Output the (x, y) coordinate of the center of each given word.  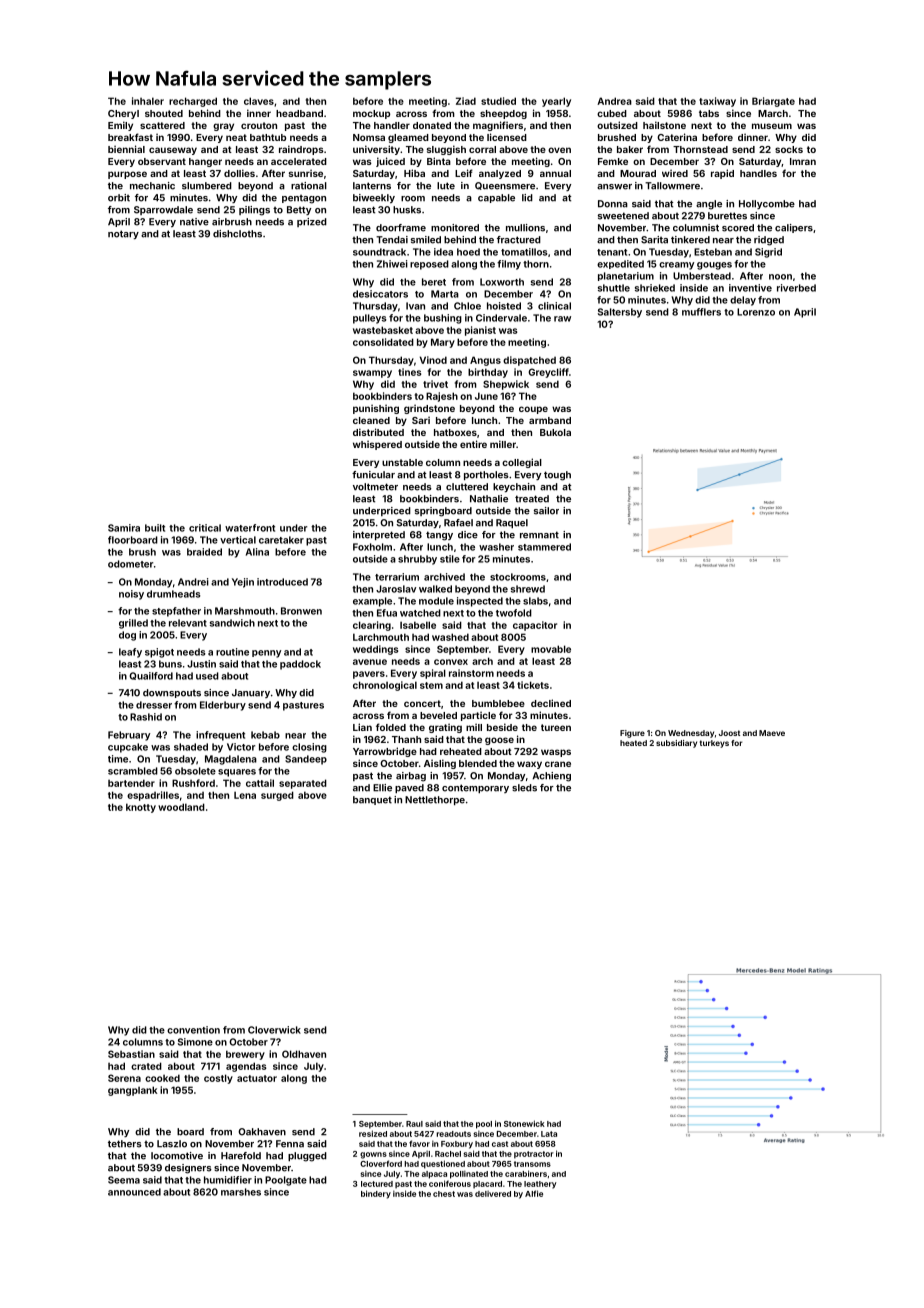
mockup (371, 114)
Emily (120, 126)
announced (134, 1192)
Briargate (773, 102)
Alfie (534, 1193)
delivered (493, 1194)
